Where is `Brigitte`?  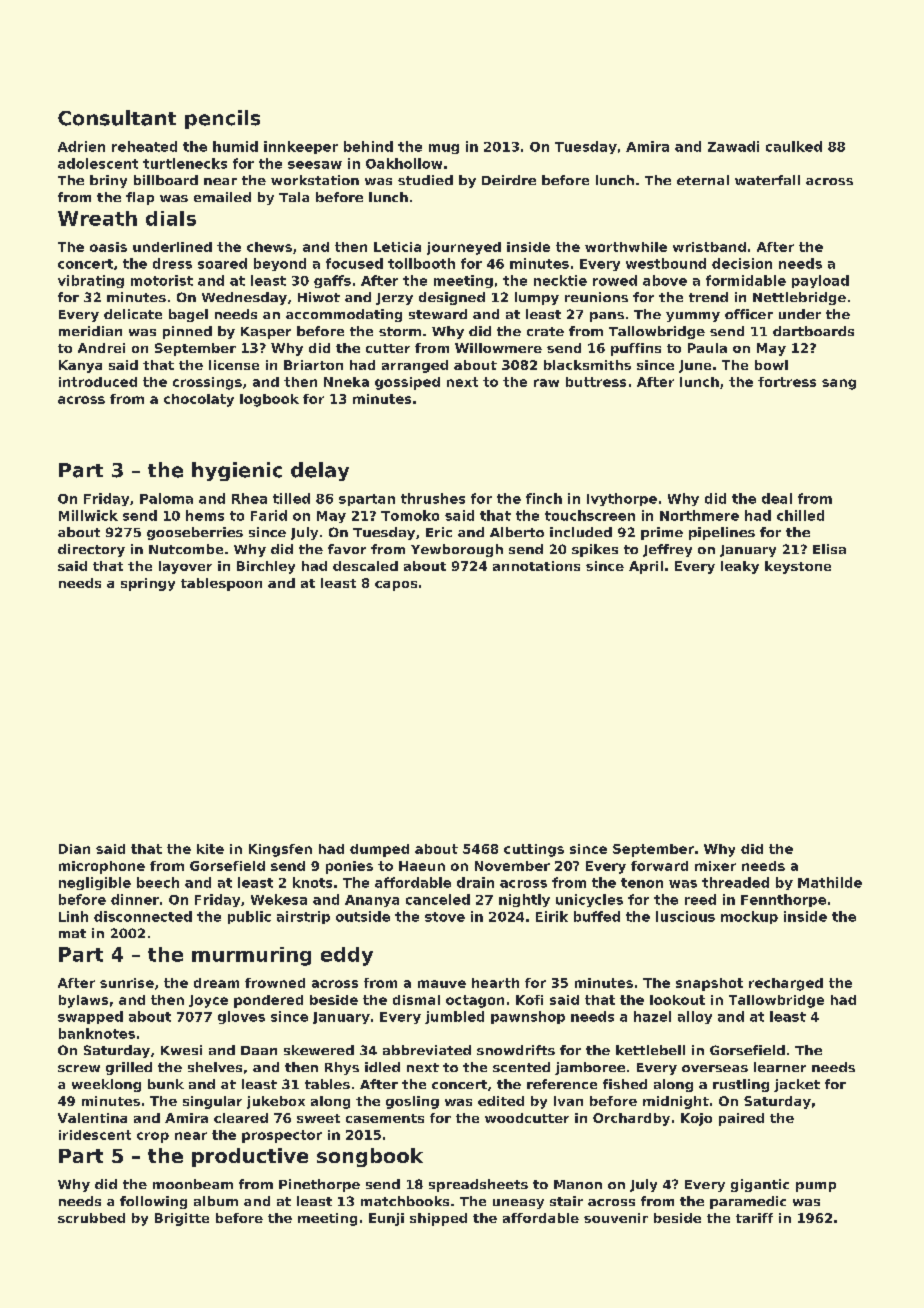 Brigitte is located at coordinates (182, 1219).
